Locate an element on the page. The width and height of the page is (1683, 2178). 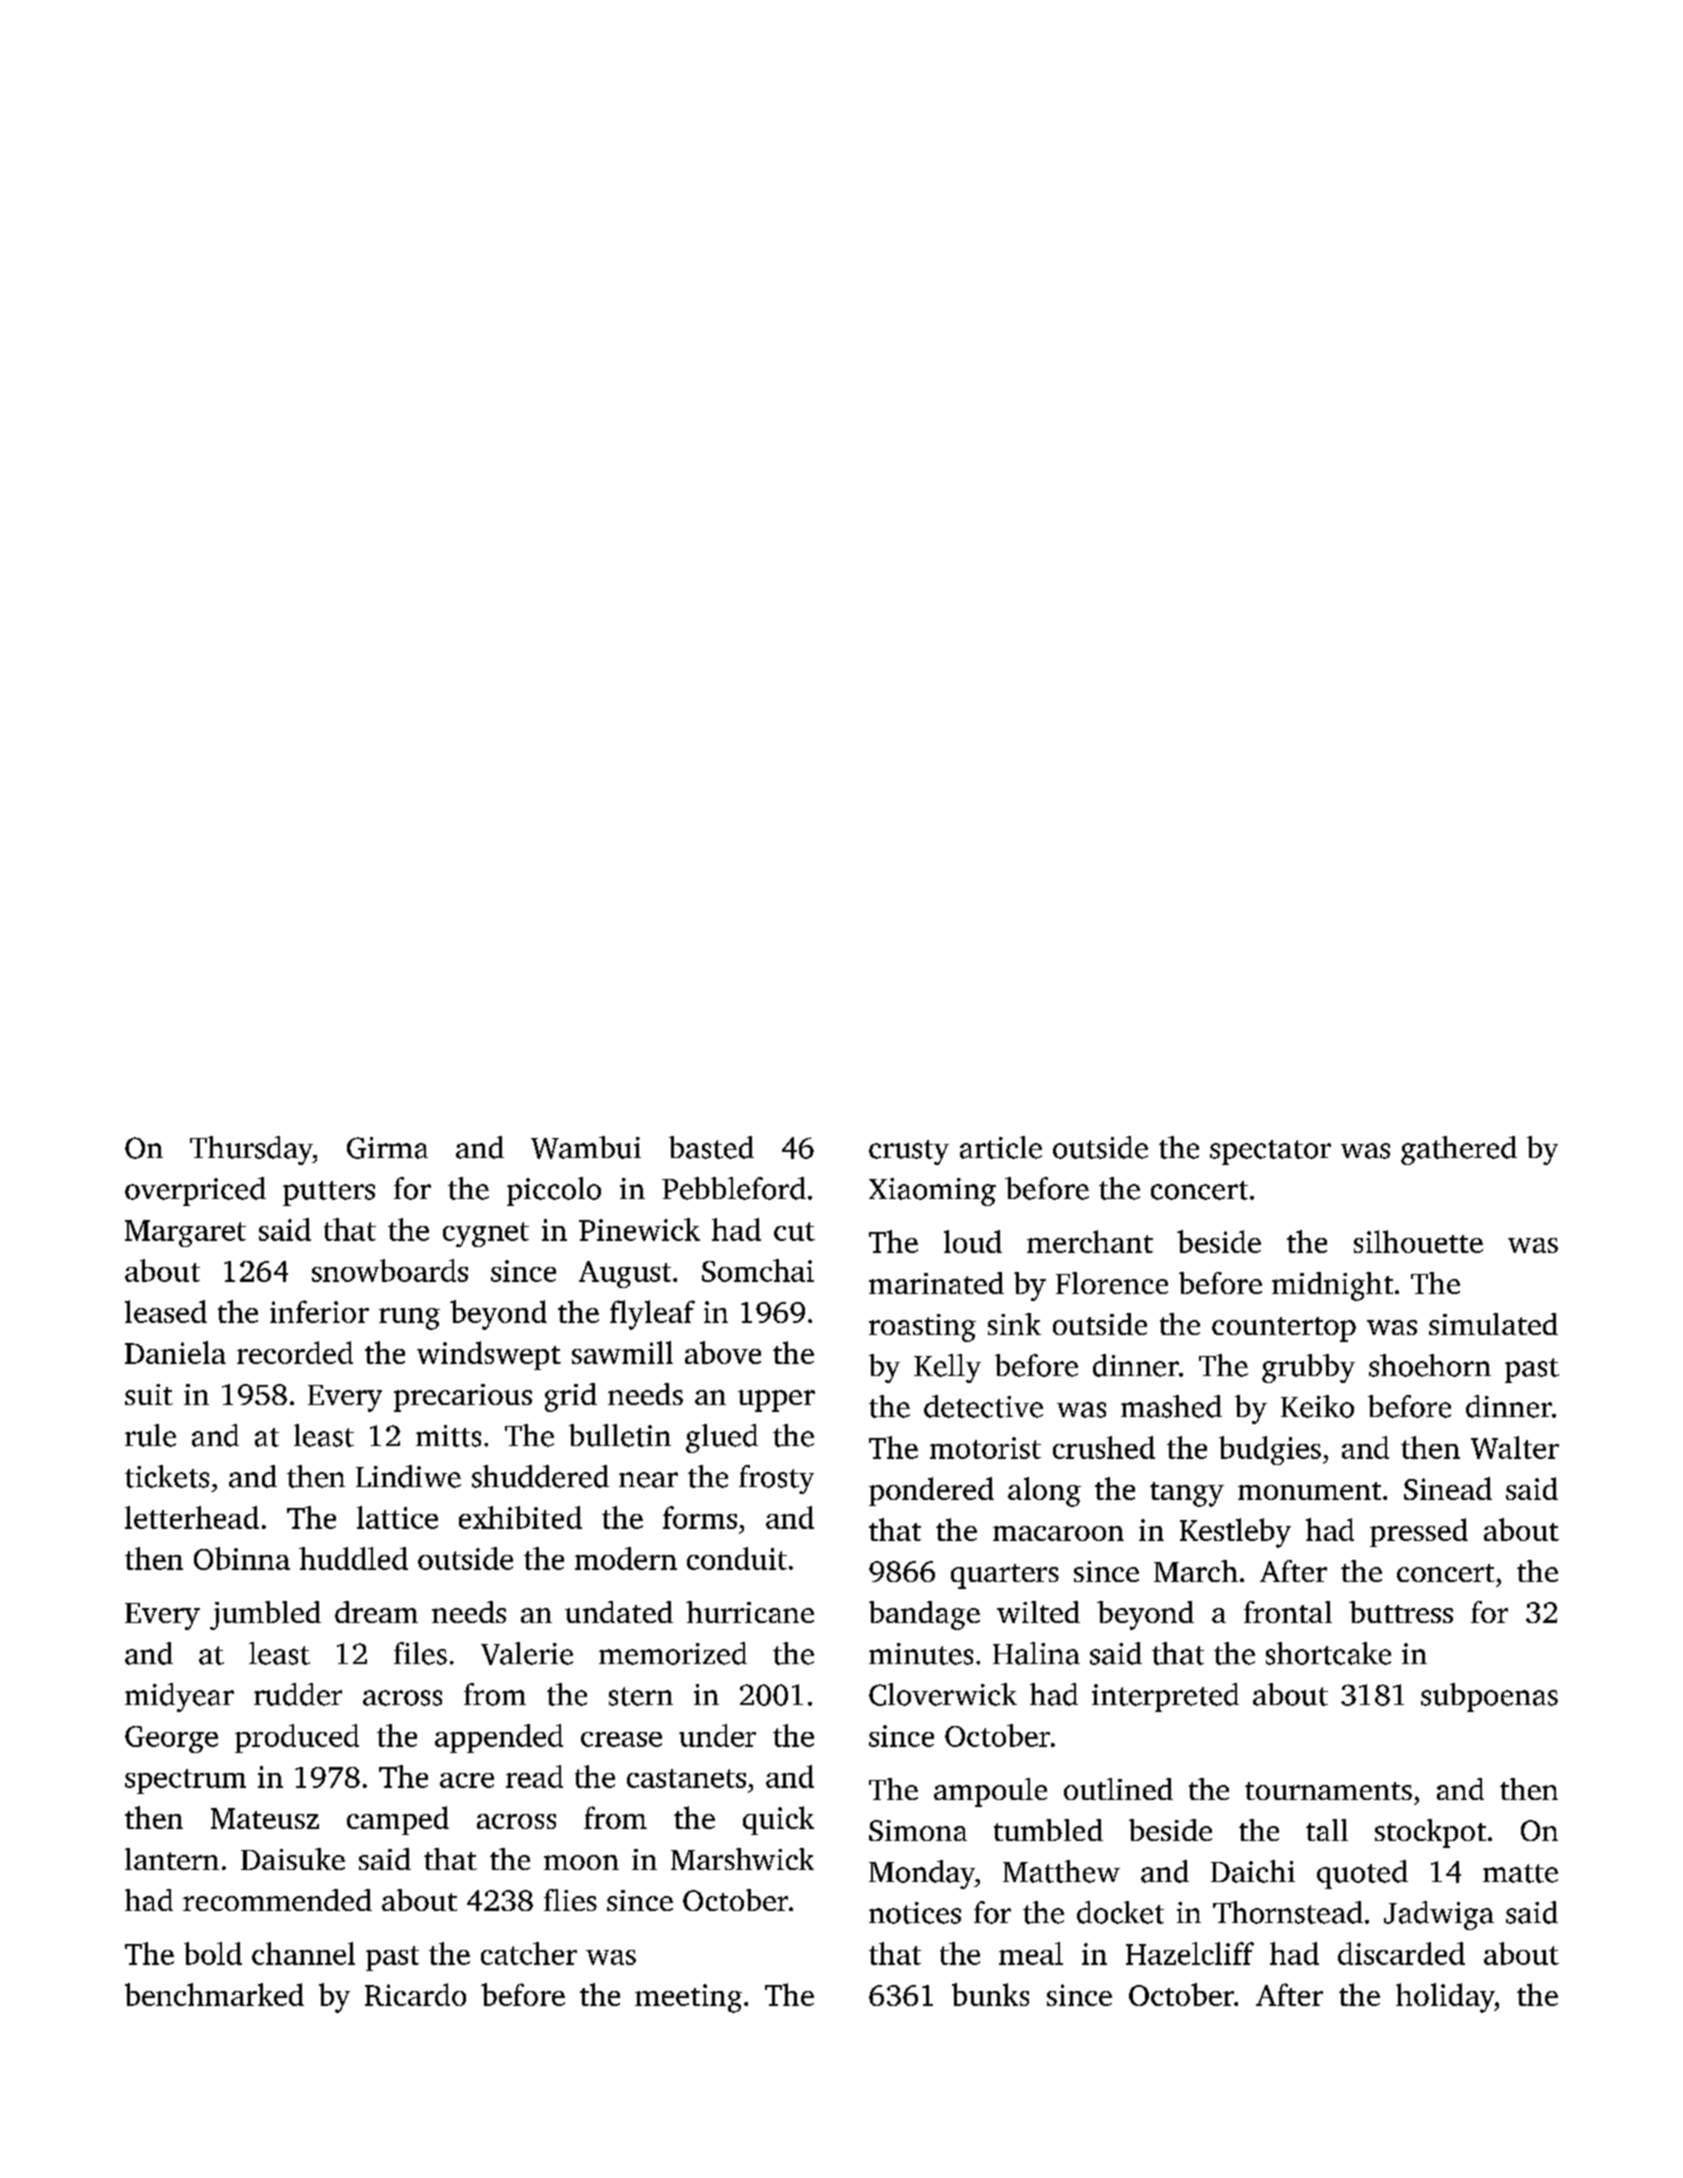
benchmarked is located at coordinates (214, 1994).
